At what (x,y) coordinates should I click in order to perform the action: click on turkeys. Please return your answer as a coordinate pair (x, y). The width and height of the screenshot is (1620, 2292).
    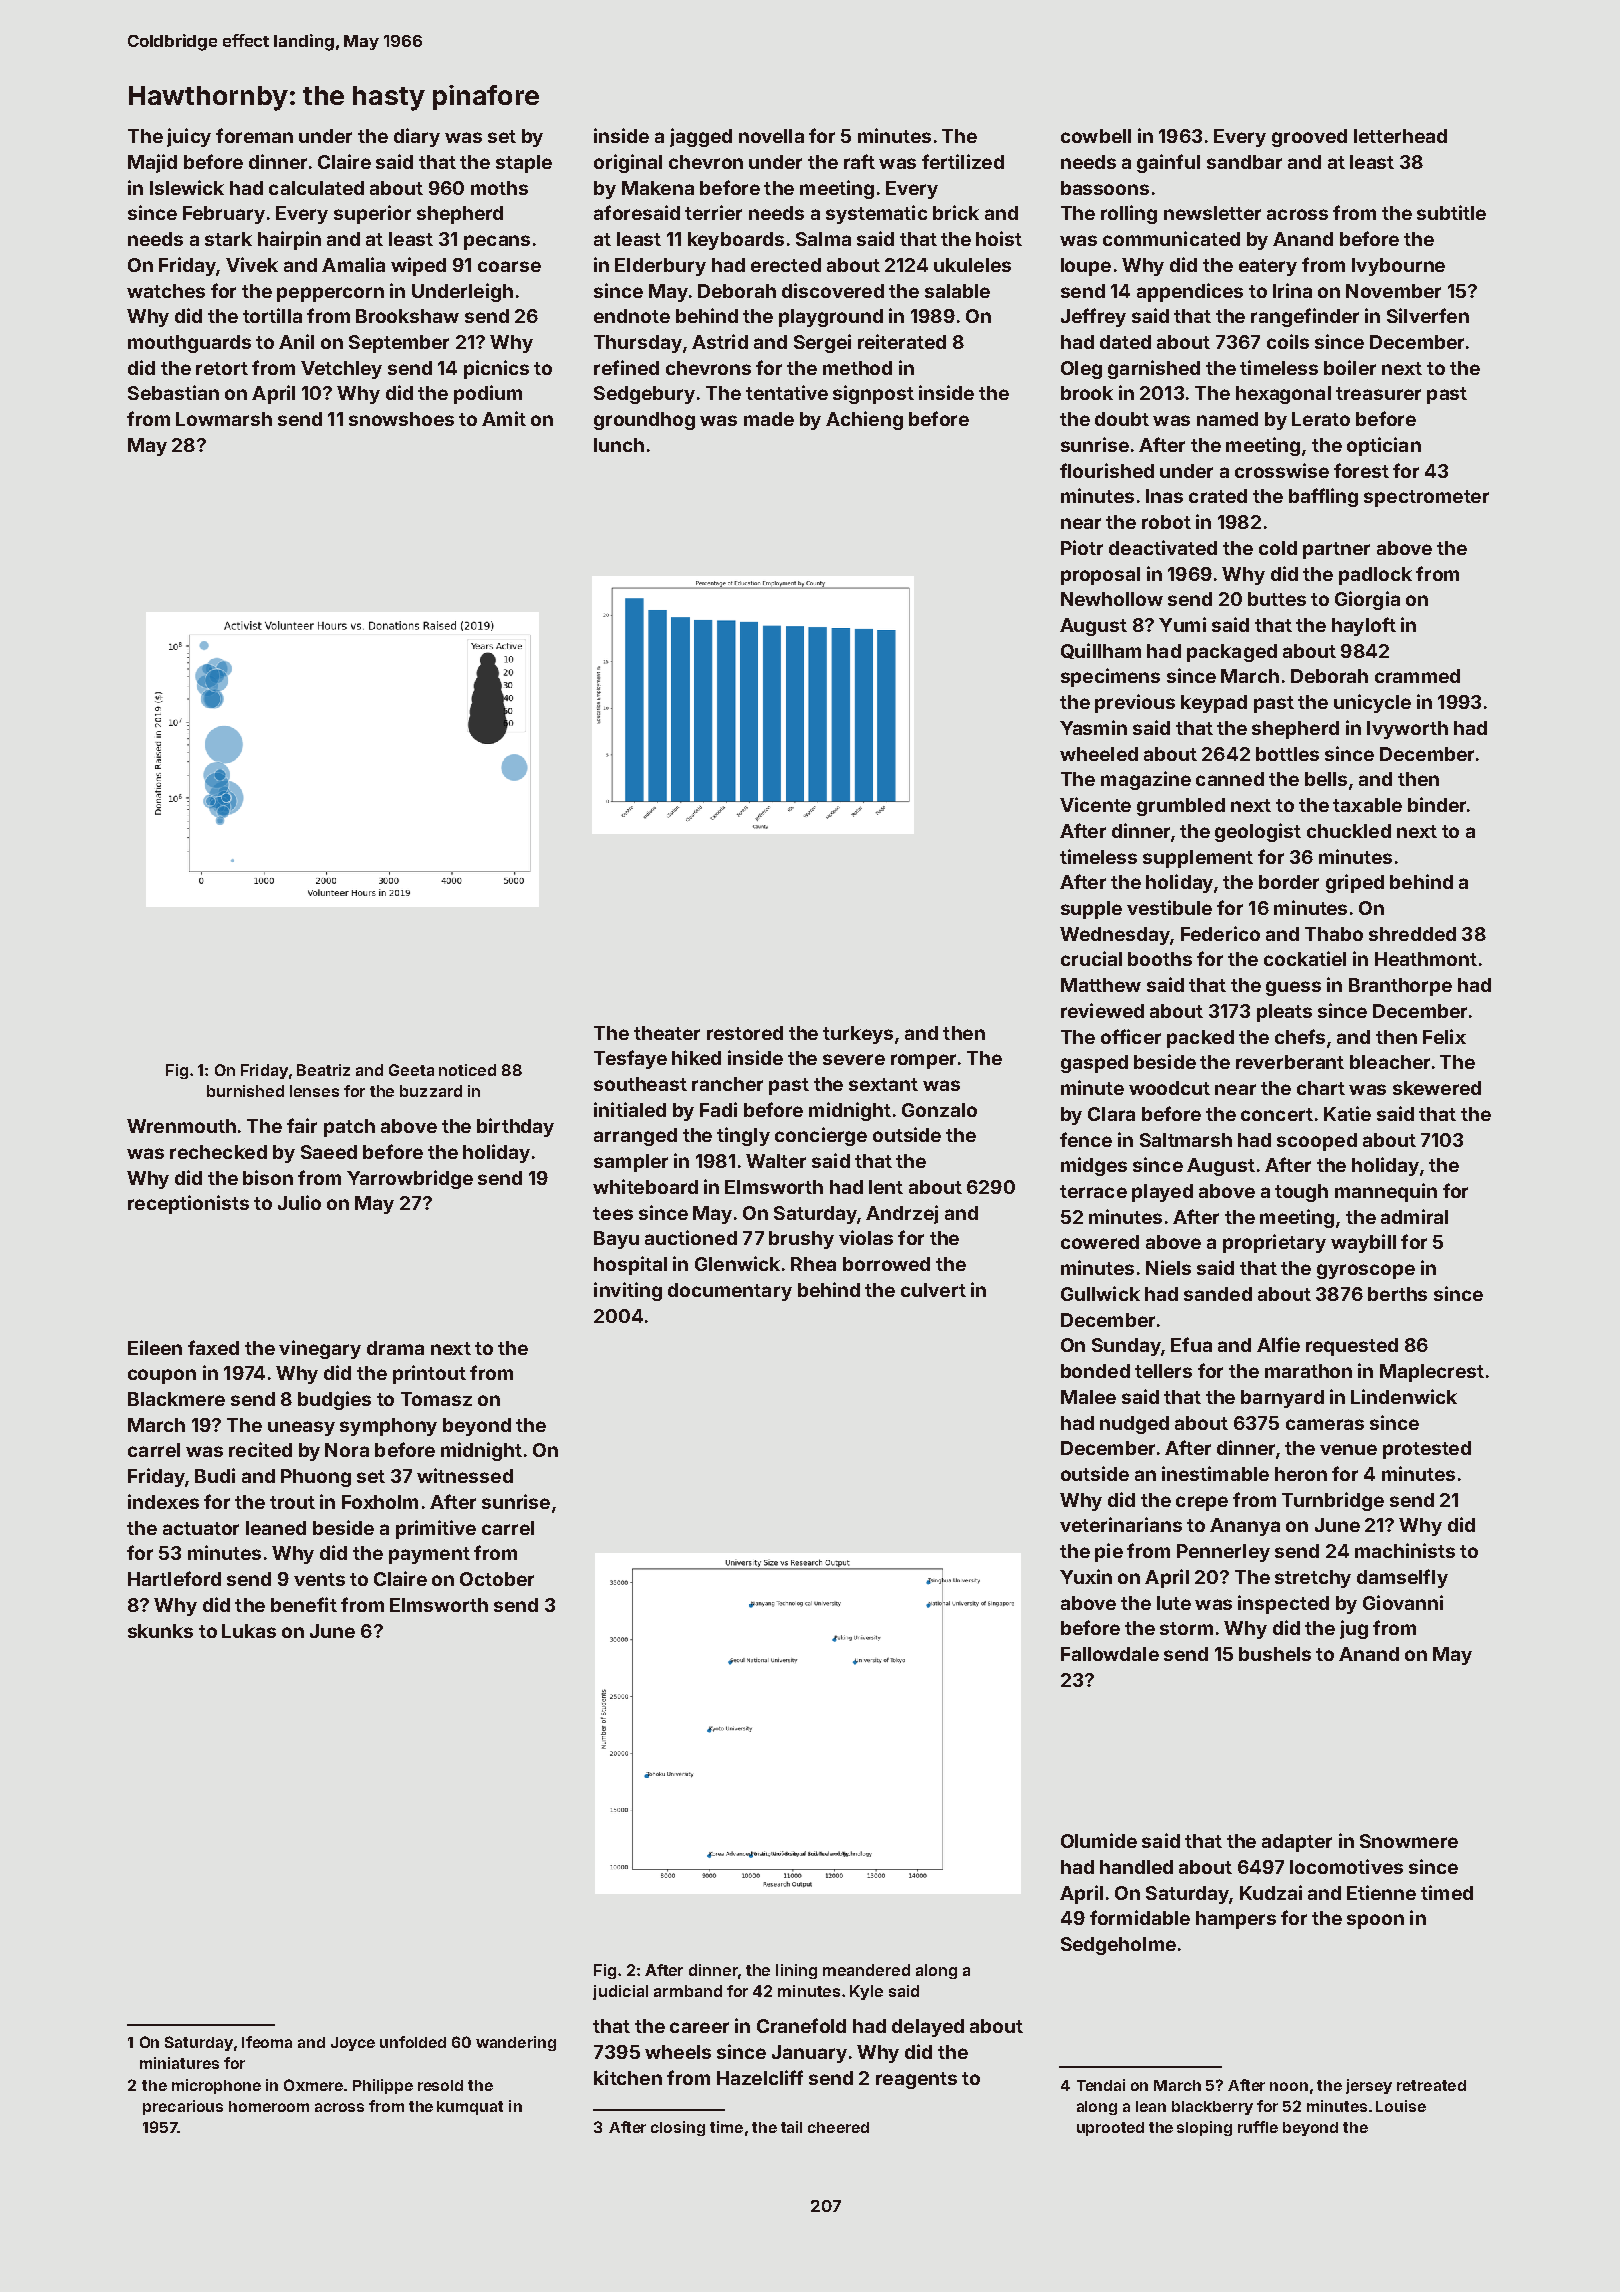
    Looking at the image, I should click on (858, 1035).
